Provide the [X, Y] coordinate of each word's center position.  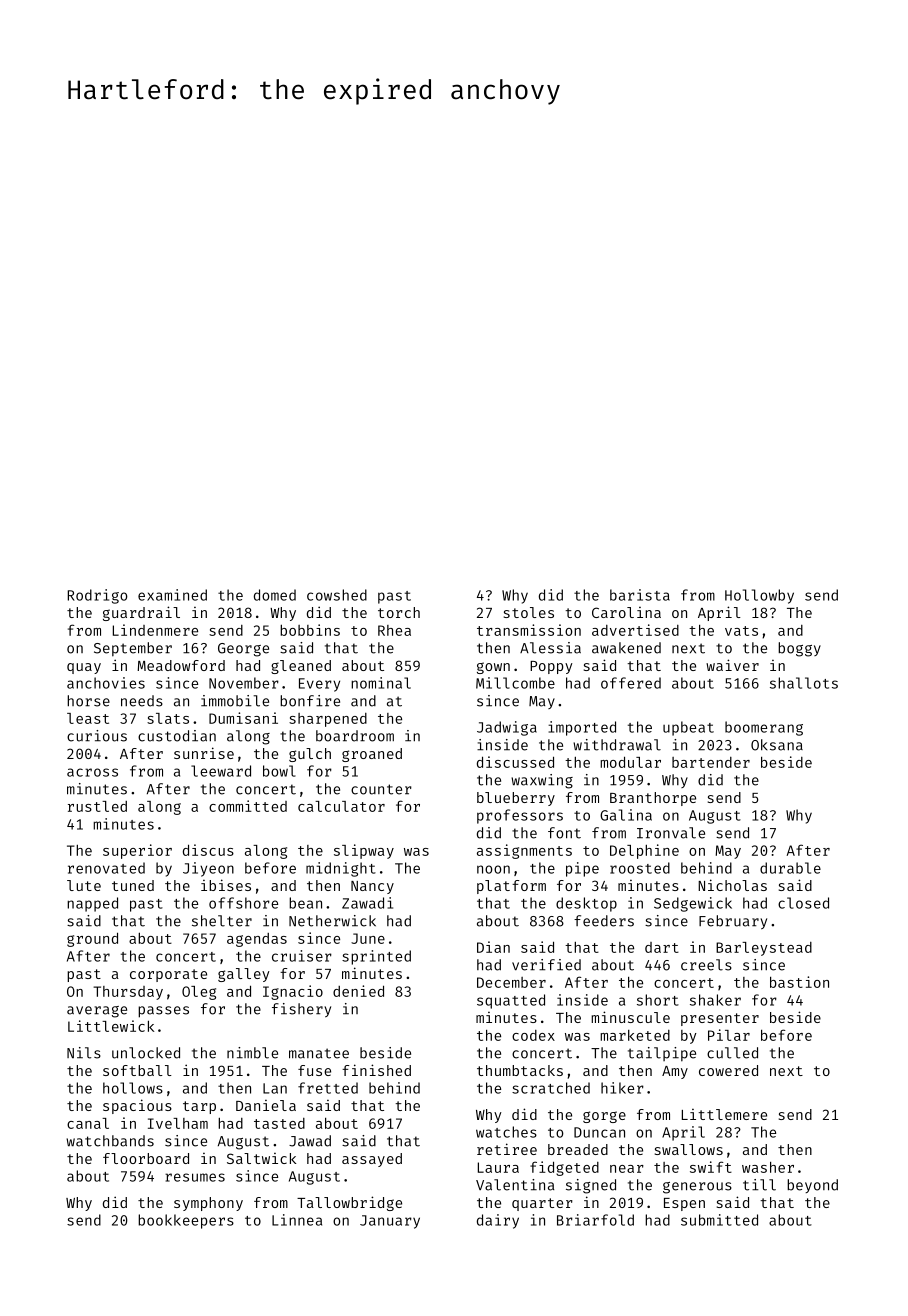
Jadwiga [507, 728]
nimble [252, 1053]
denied [358, 991]
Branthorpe [653, 799]
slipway [364, 851]
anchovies [106, 683]
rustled [97, 806]
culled [732, 1053]
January [390, 1222]
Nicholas [732, 885]
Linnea [297, 1220]
